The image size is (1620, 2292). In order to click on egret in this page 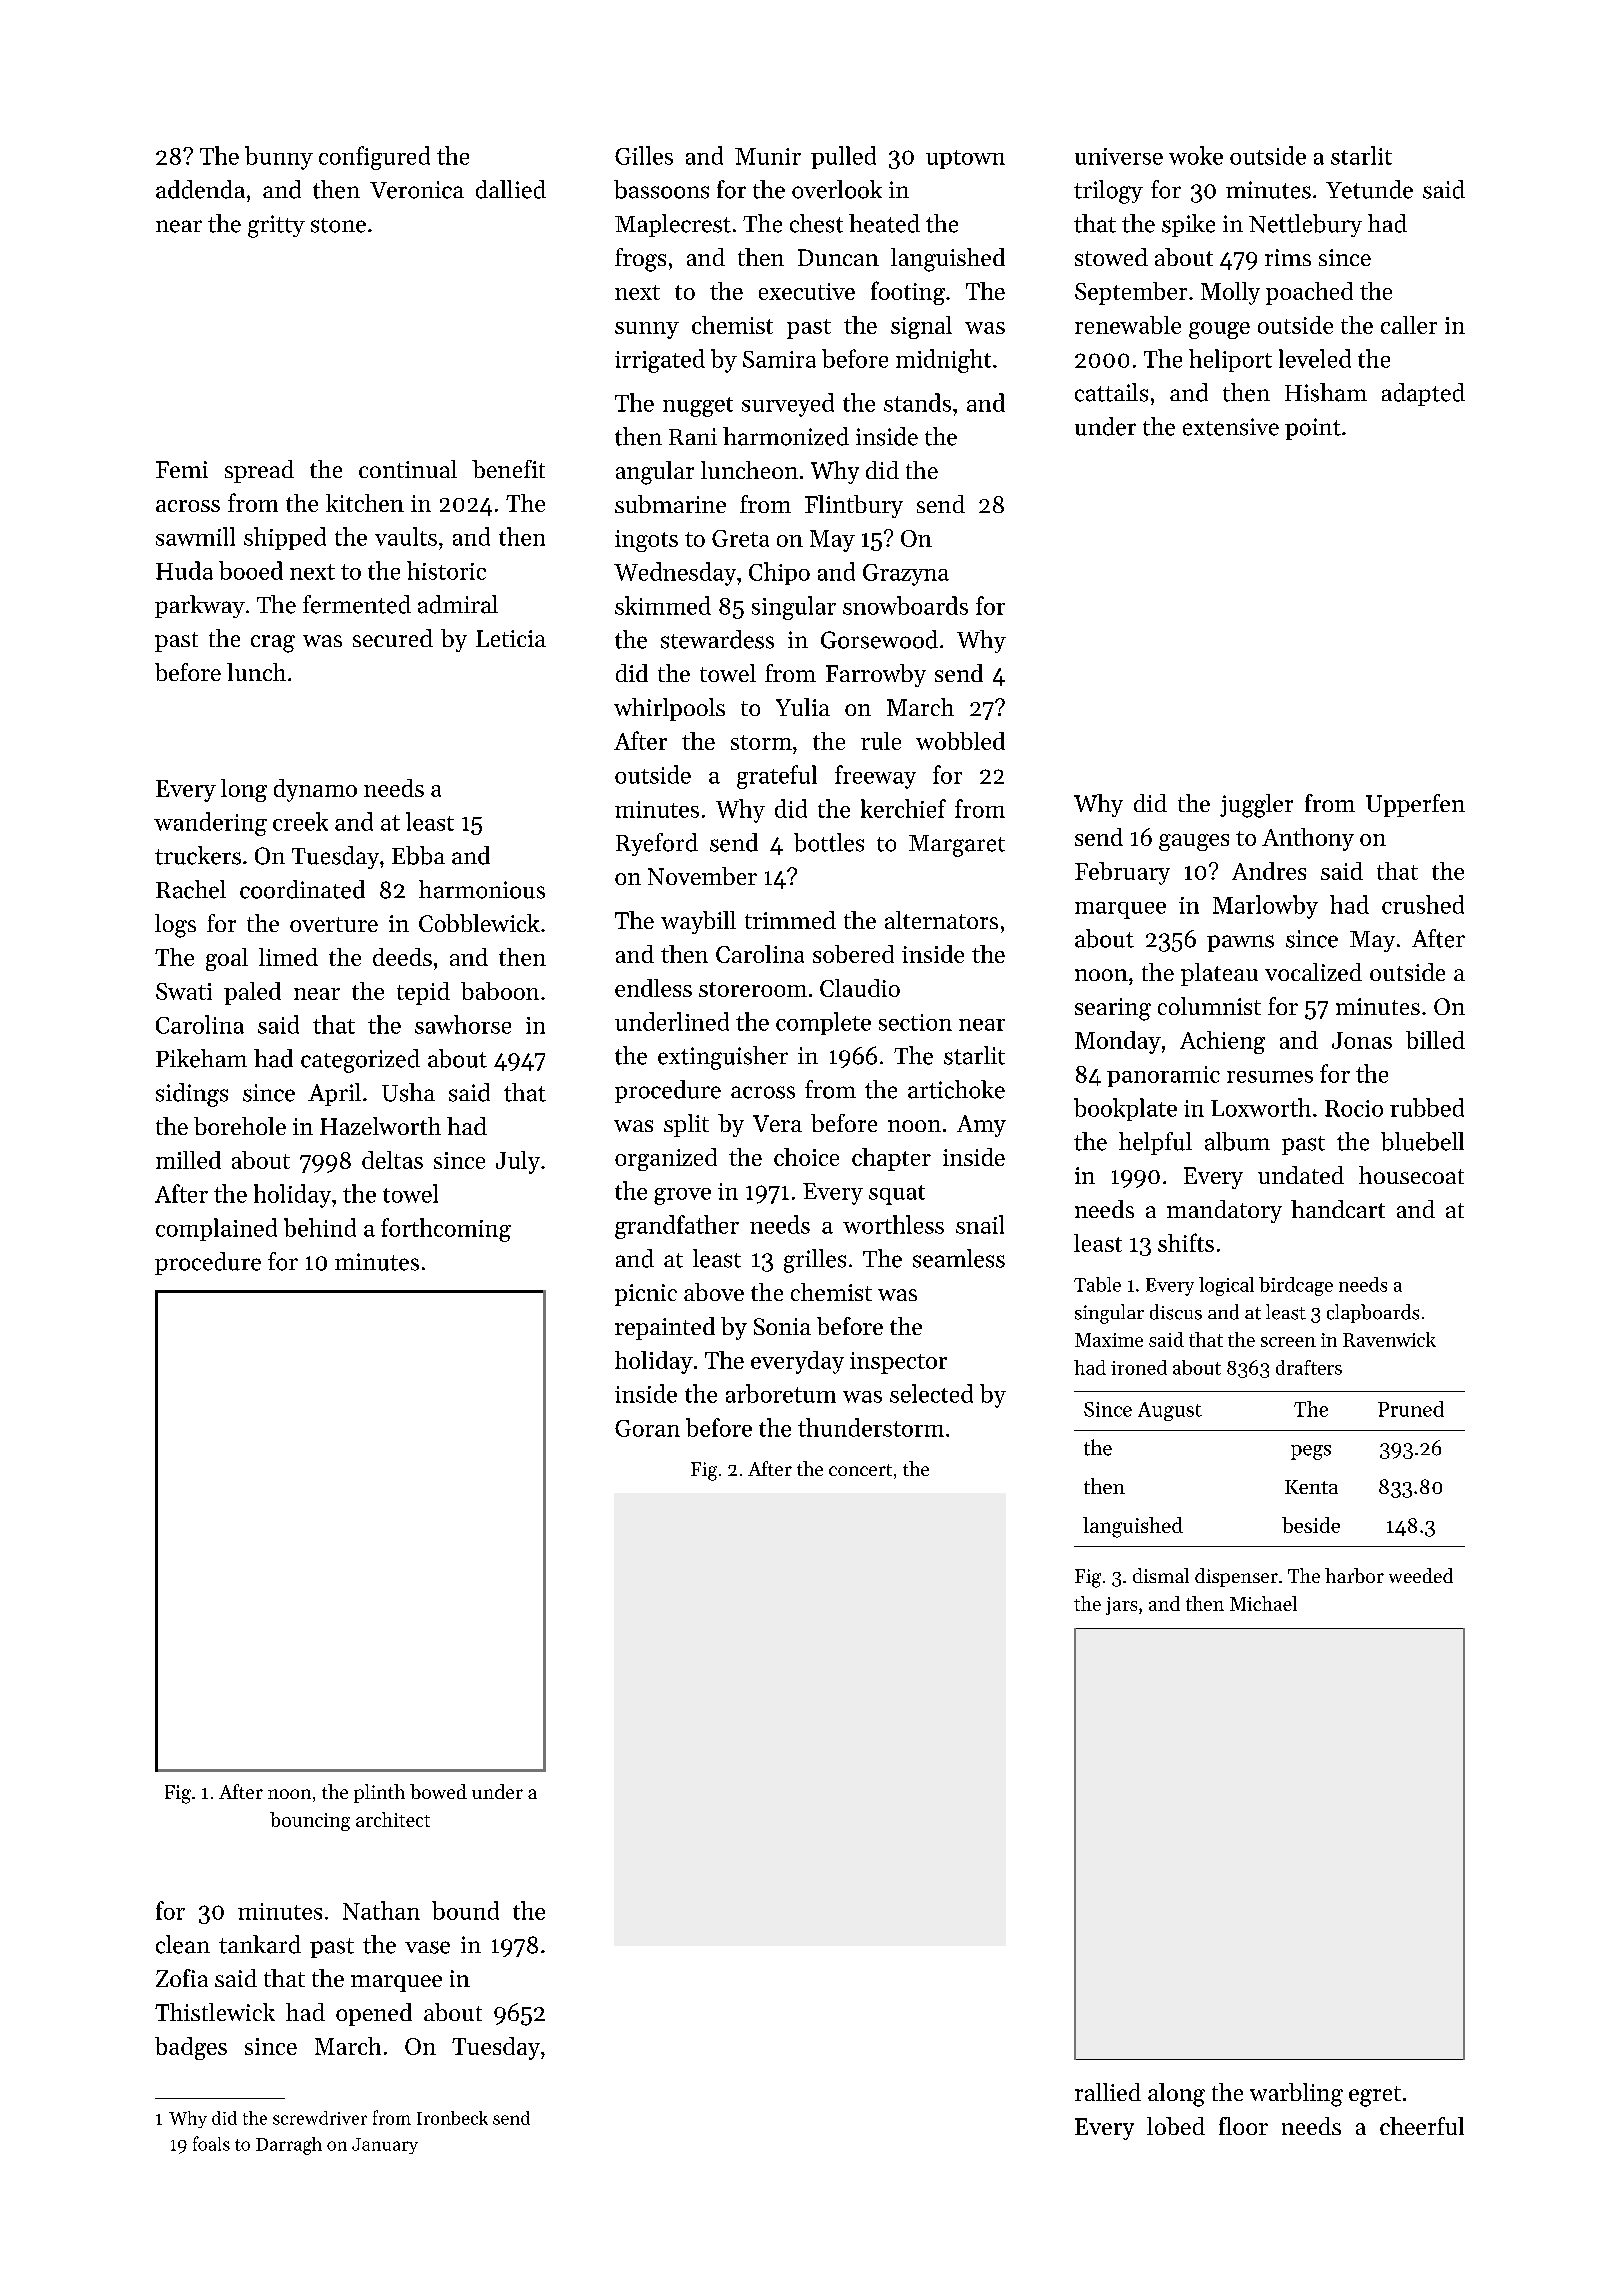, I will do `click(1375, 2096)`.
